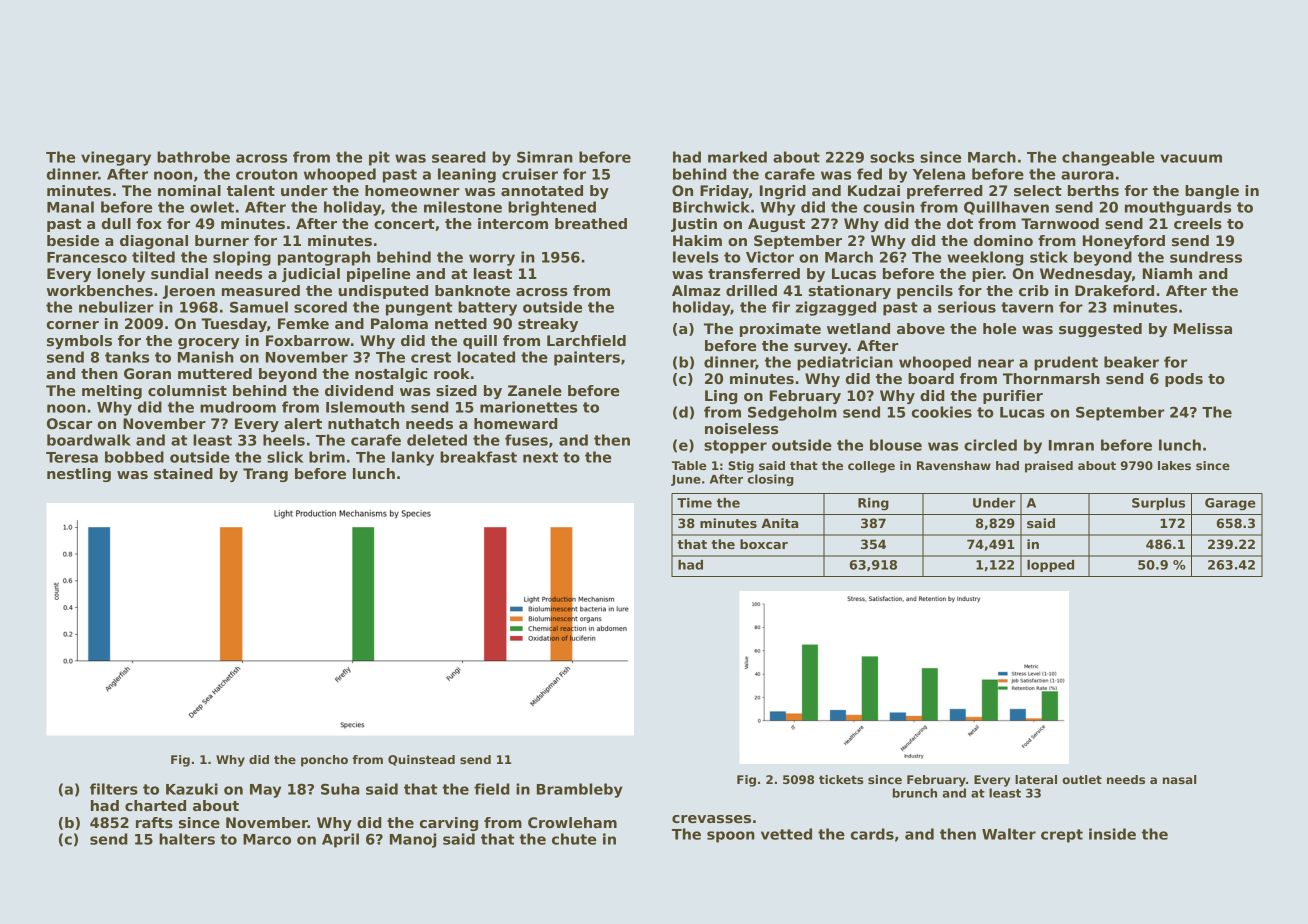 The image size is (1308, 924). Describe the element at coordinates (70, 207) in the page. I see `Manal` at that location.
